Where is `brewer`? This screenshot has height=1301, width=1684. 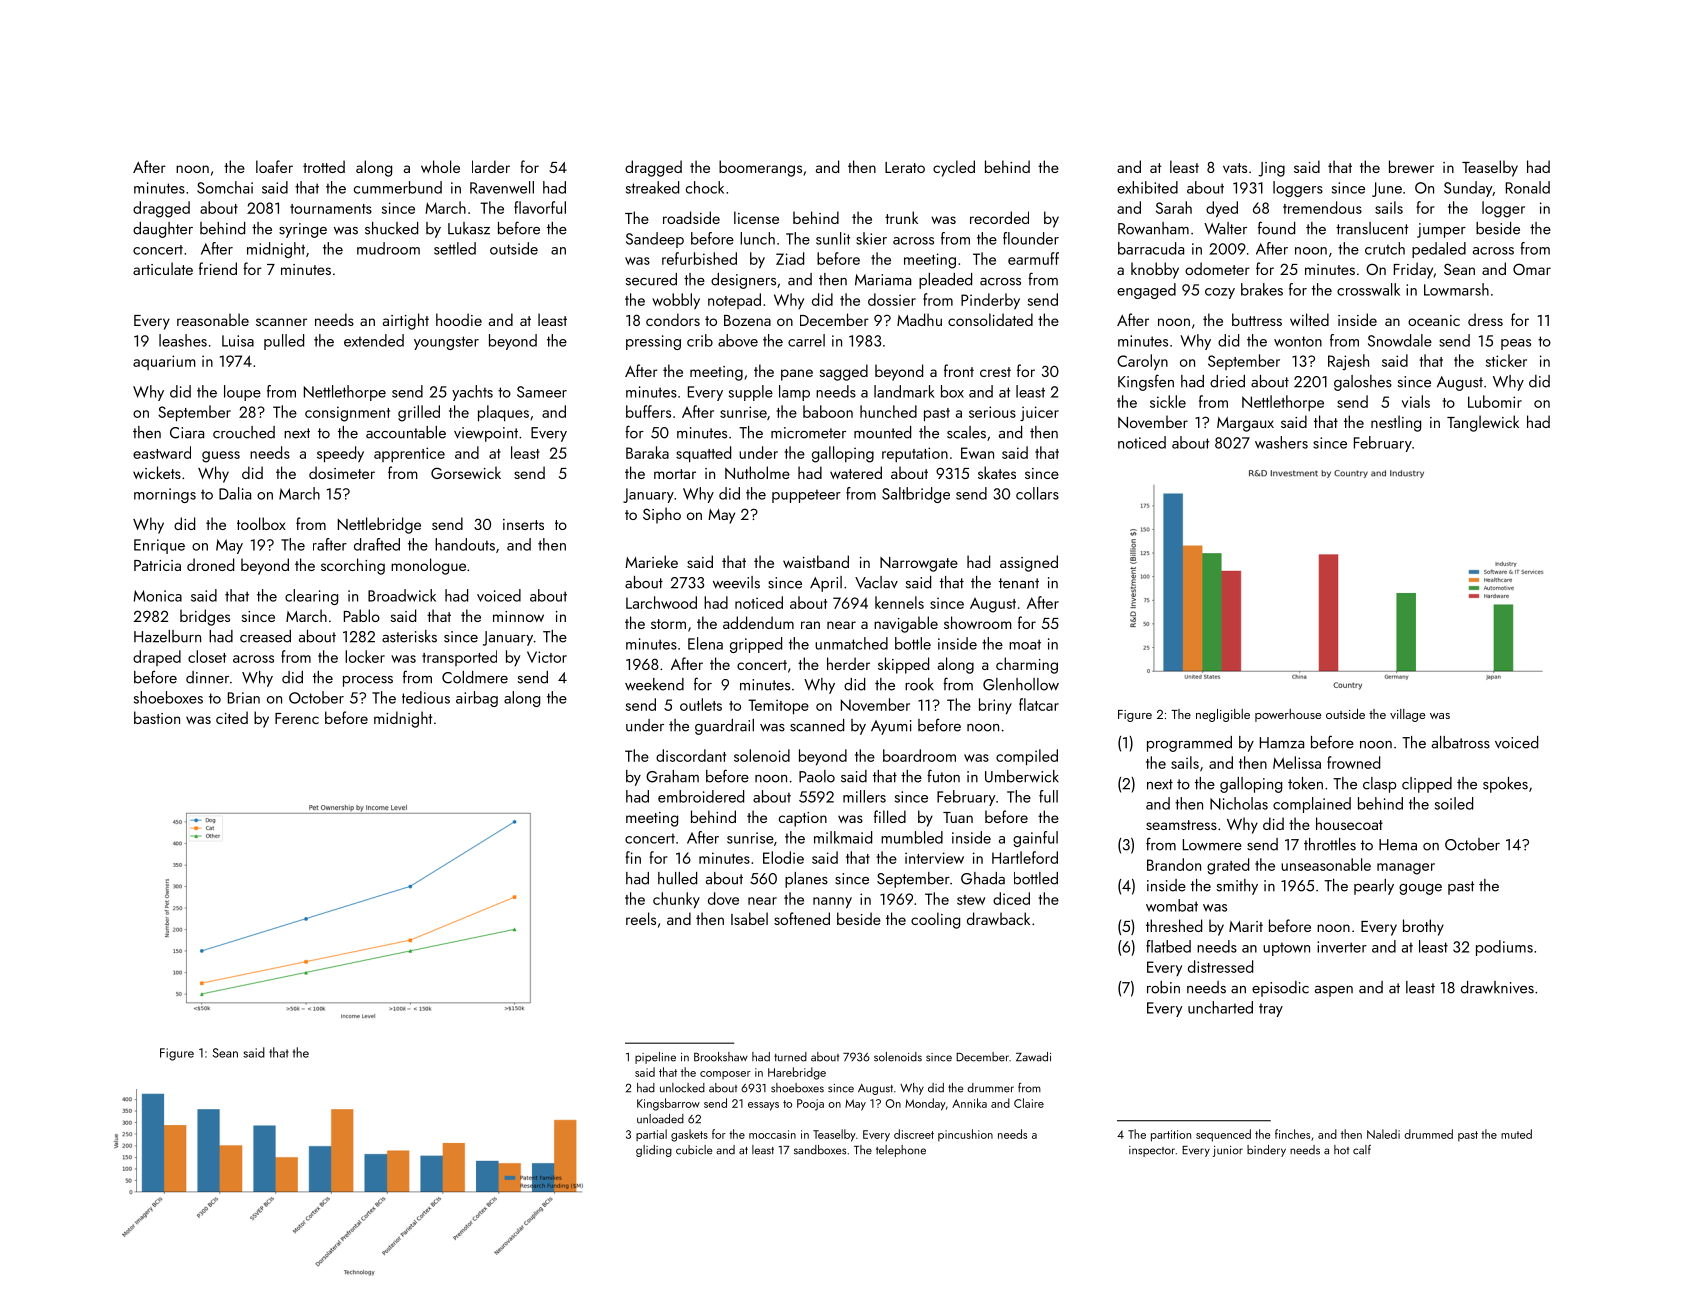 brewer is located at coordinates (1411, 166).
